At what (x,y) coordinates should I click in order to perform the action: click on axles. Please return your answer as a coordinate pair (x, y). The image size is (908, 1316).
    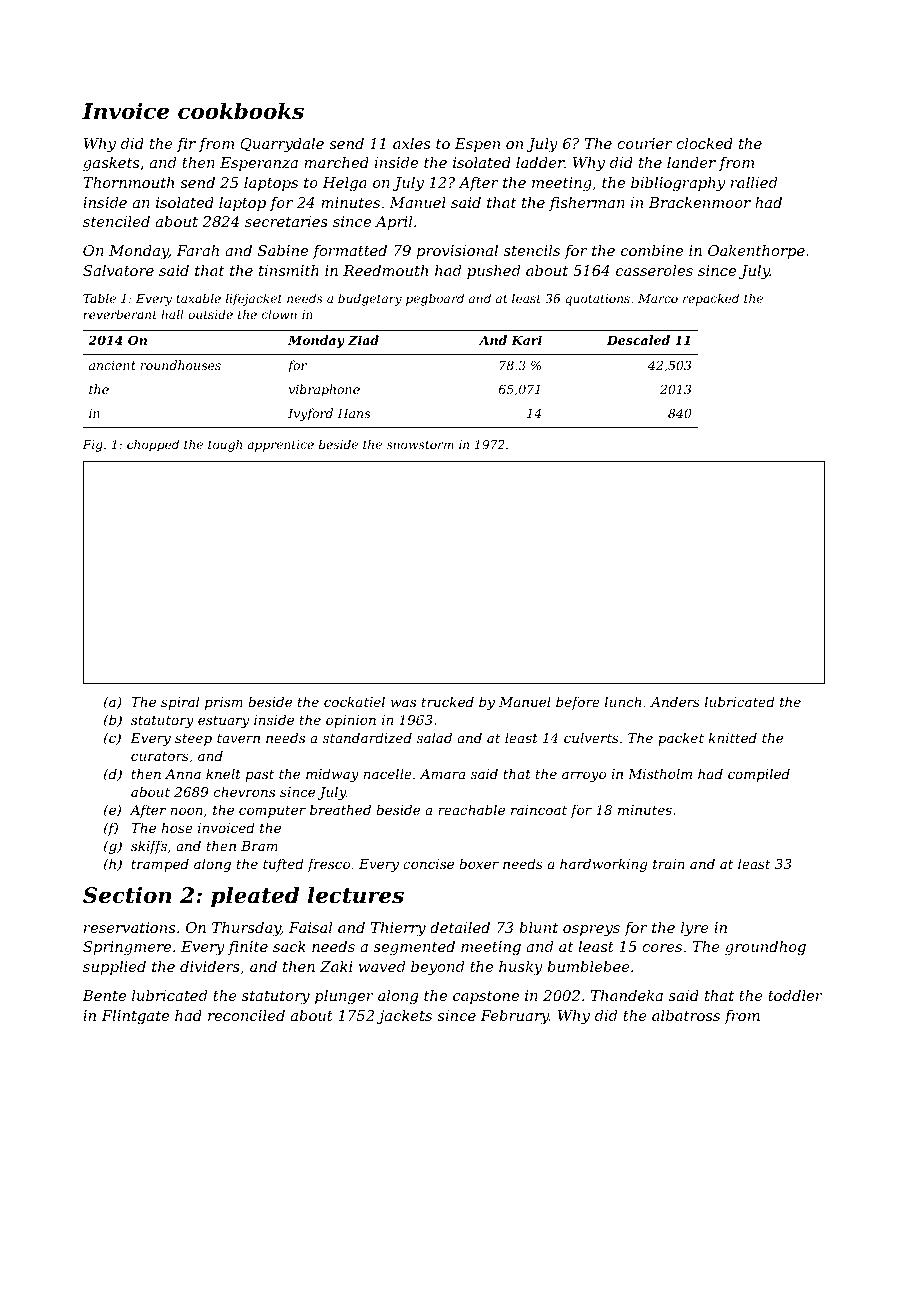
    Looking at the image, I should click on (411, 143).
